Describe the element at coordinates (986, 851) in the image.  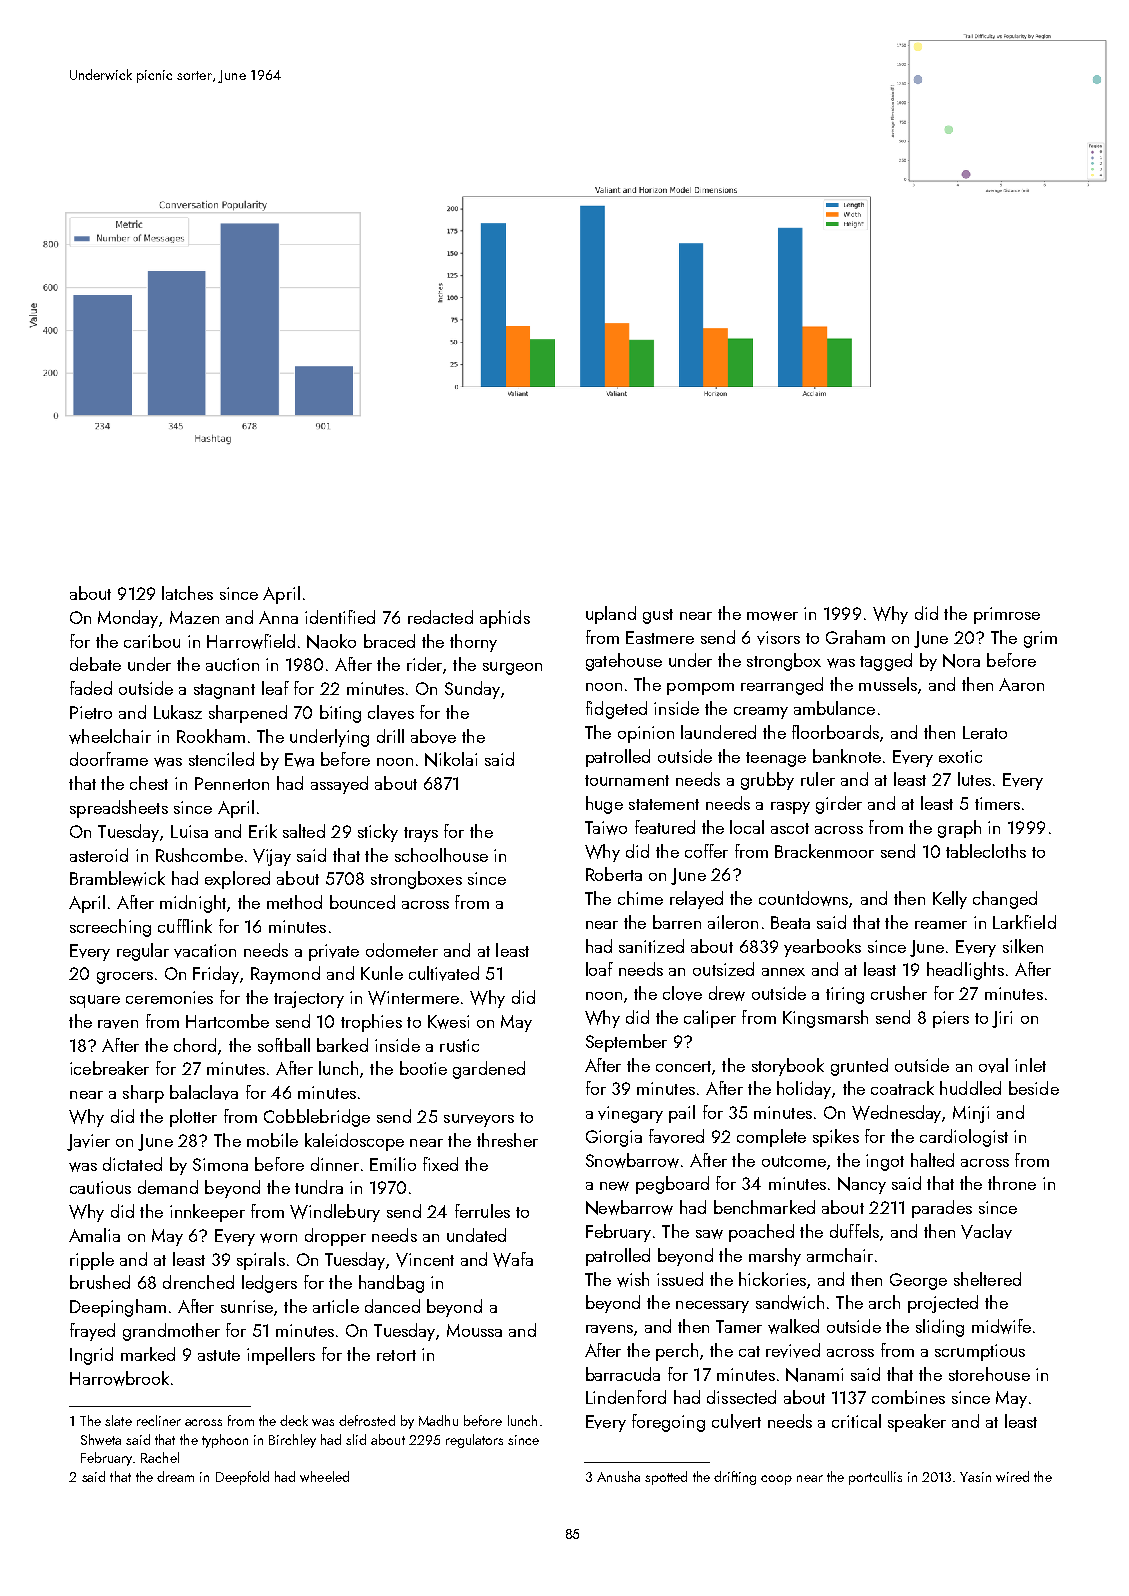
I see `tablecloths` at that location.
